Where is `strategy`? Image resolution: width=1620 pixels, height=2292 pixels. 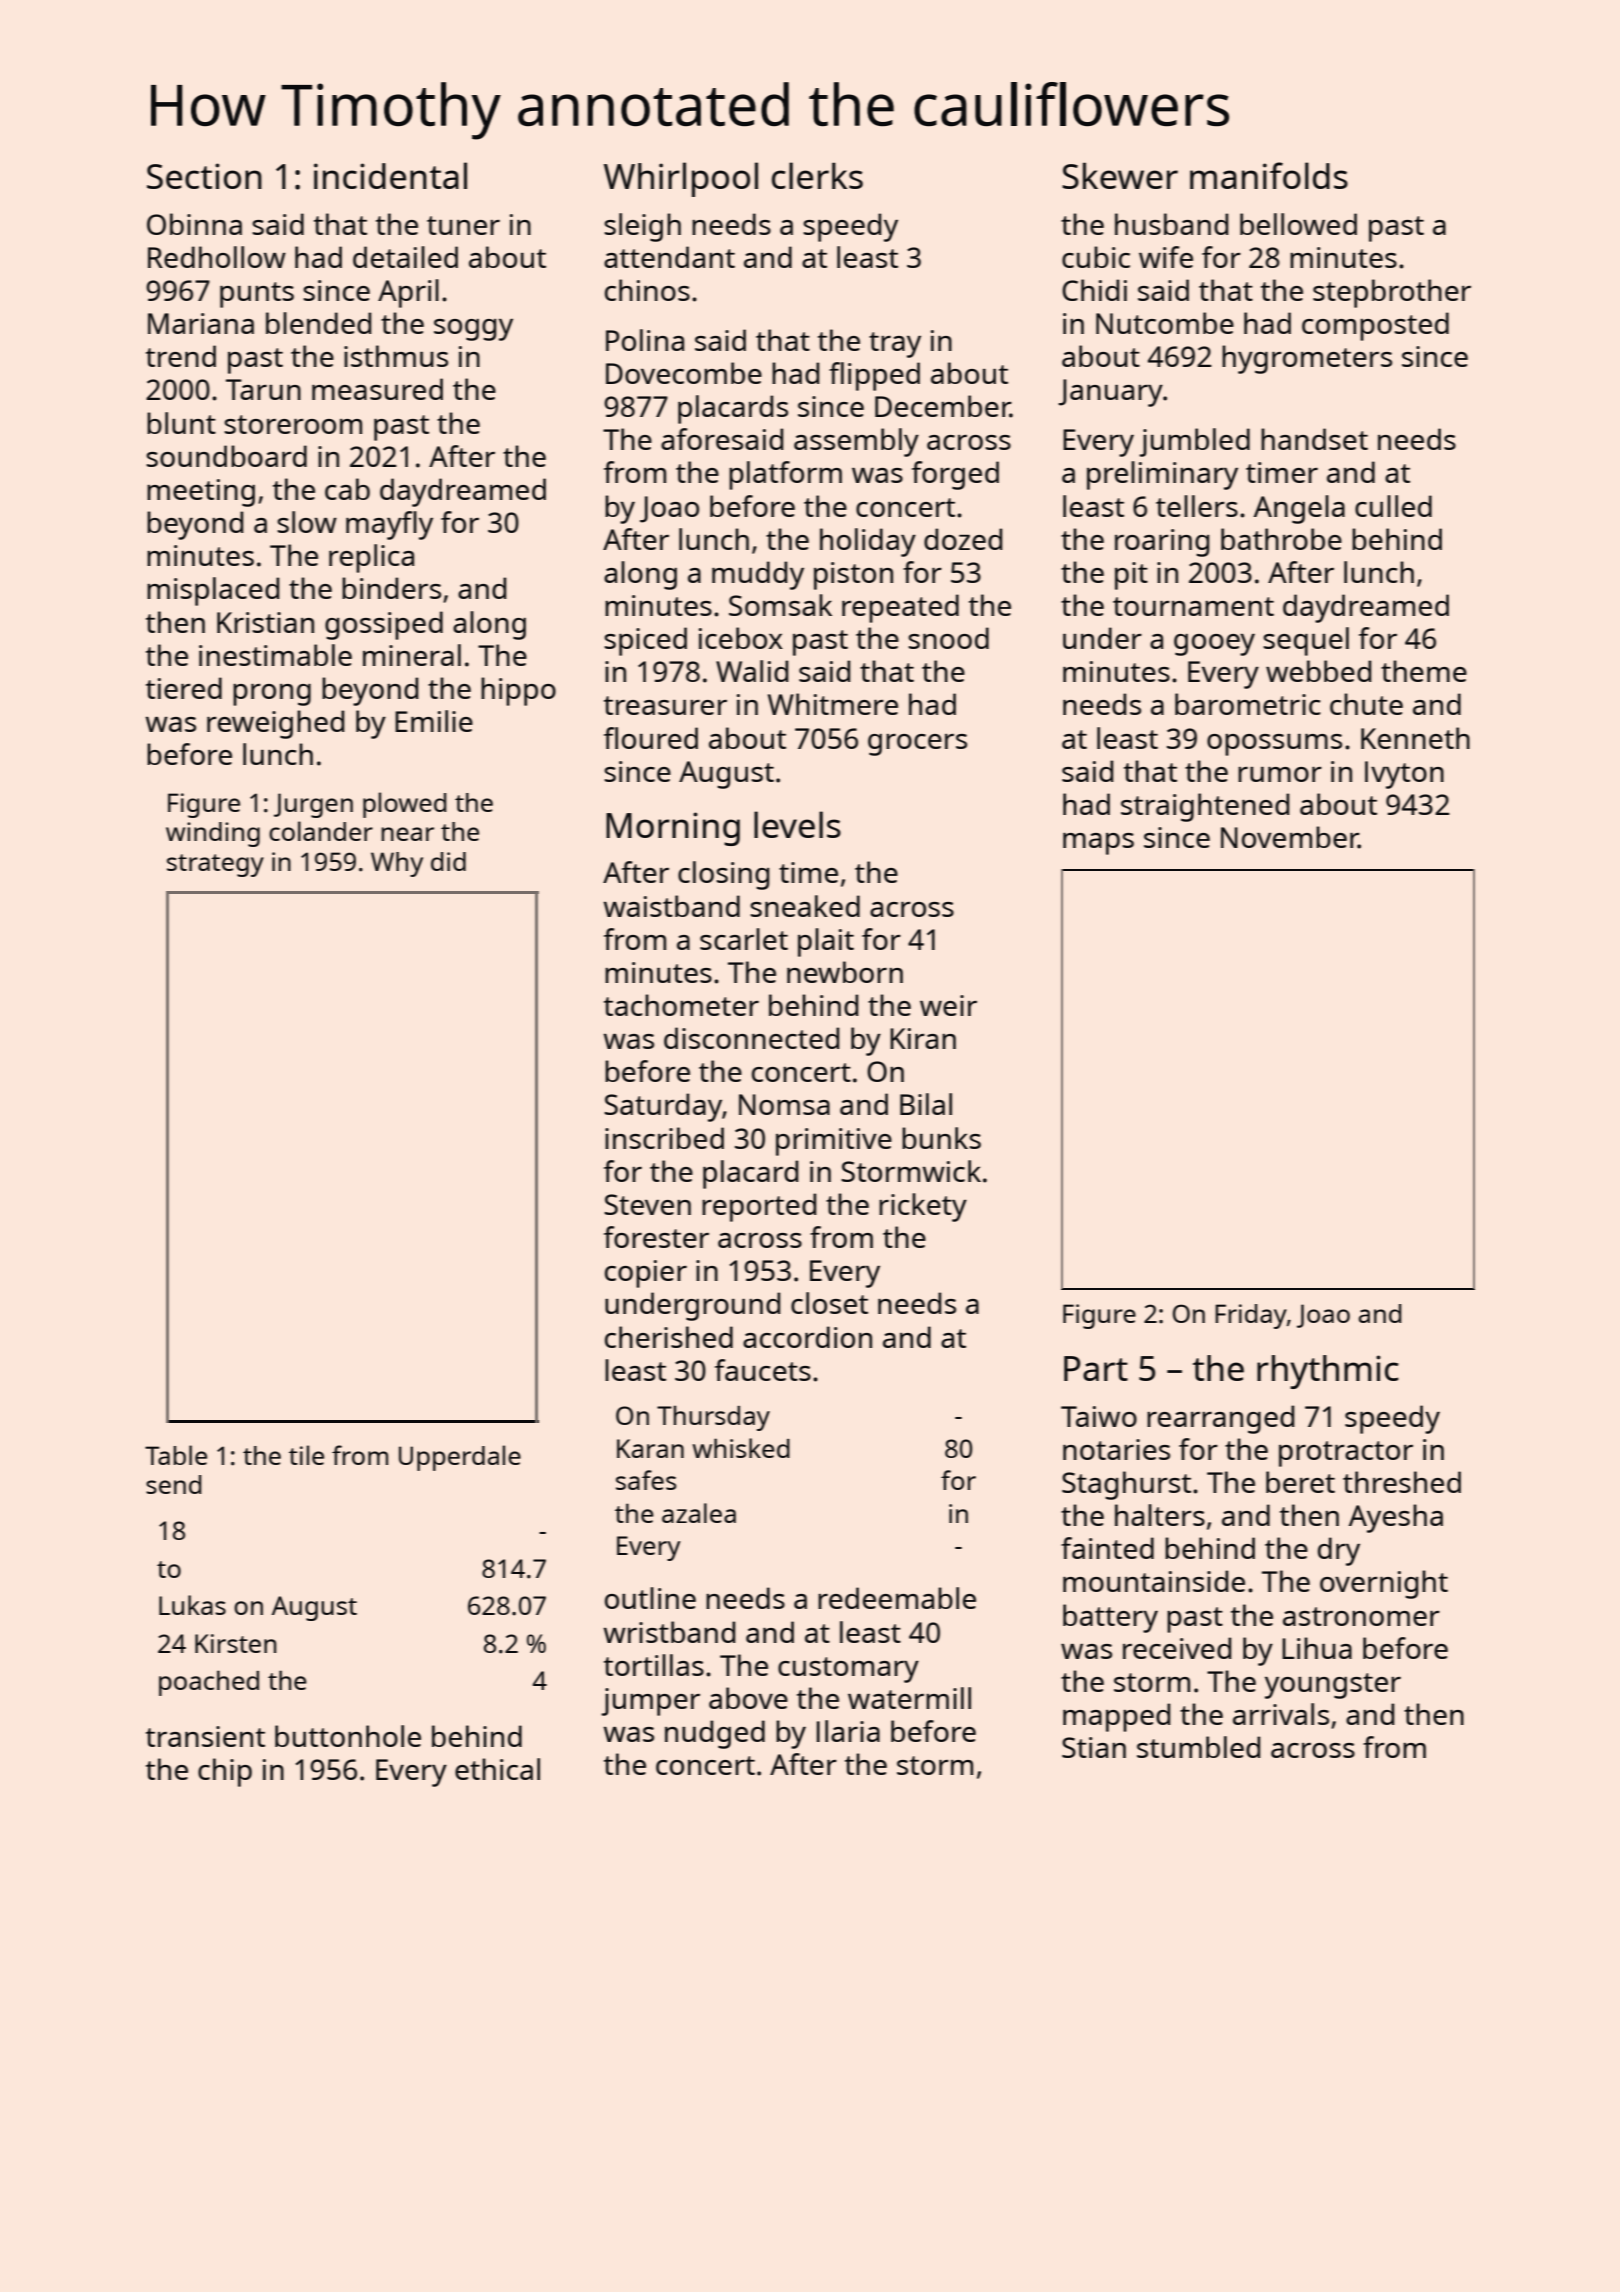 strategy is located at coordinates (215, 865).
